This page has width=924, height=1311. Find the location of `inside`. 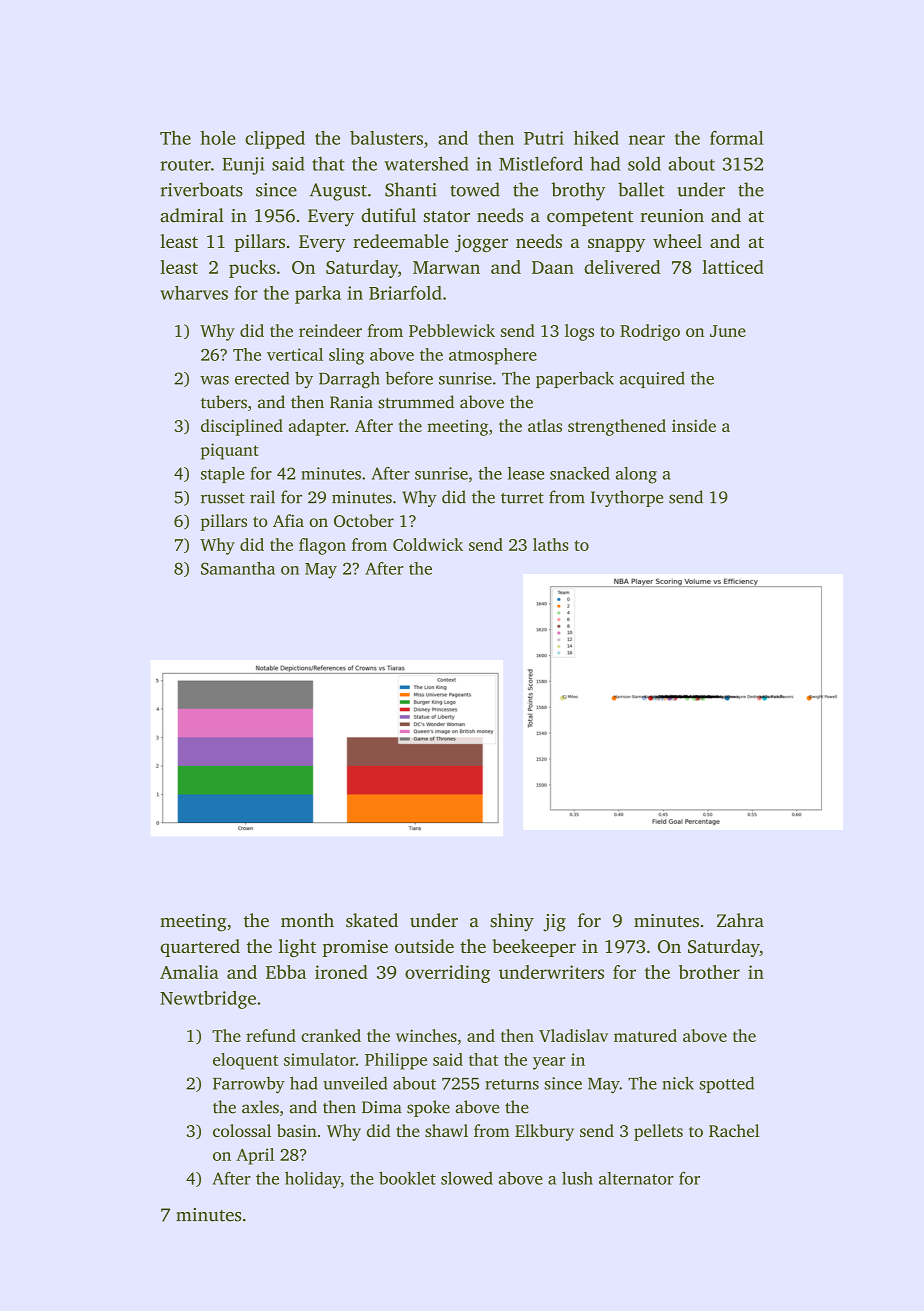

inside is located at coordinates (694, 425).
